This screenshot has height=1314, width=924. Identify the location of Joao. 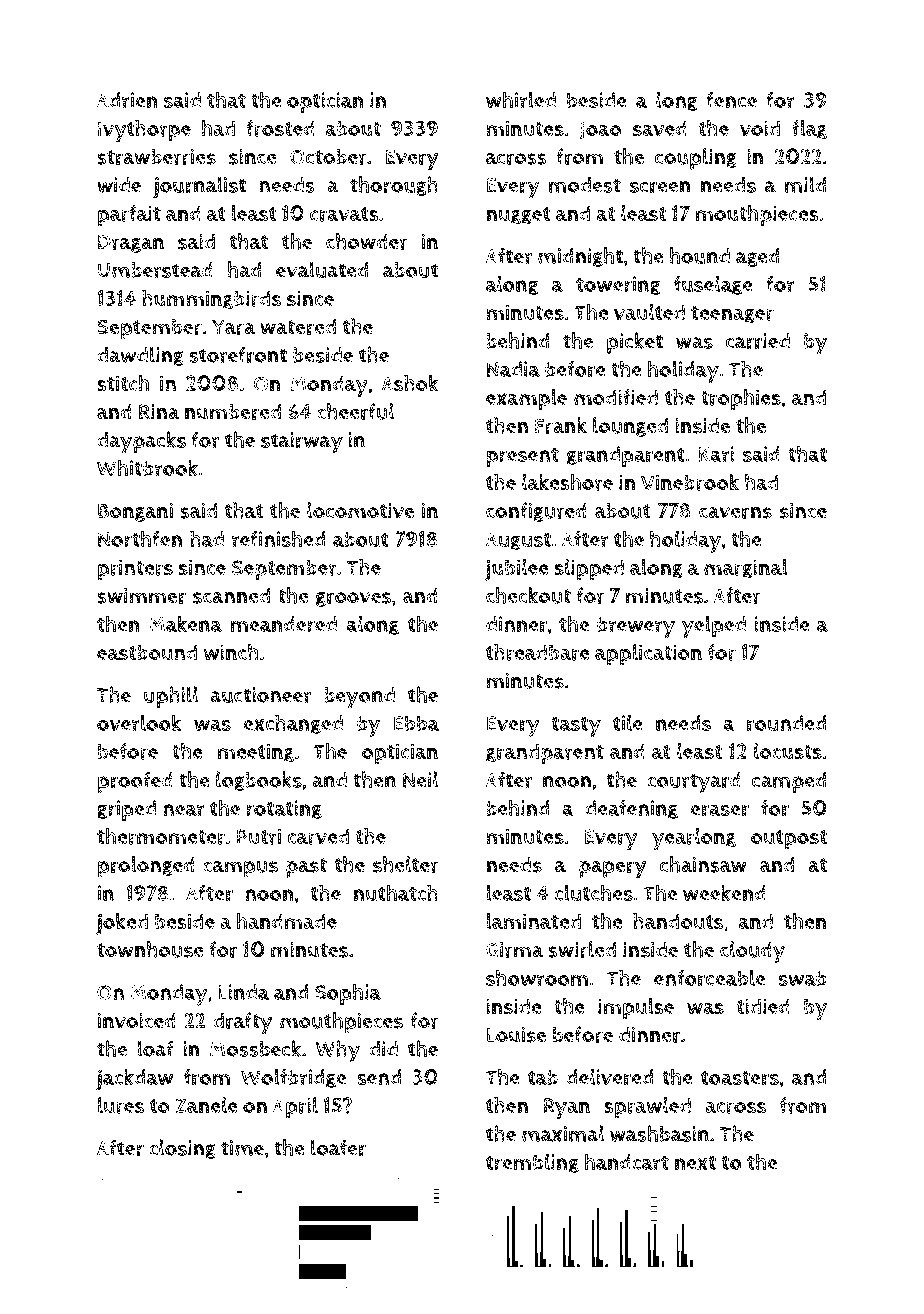
(600, 130).
